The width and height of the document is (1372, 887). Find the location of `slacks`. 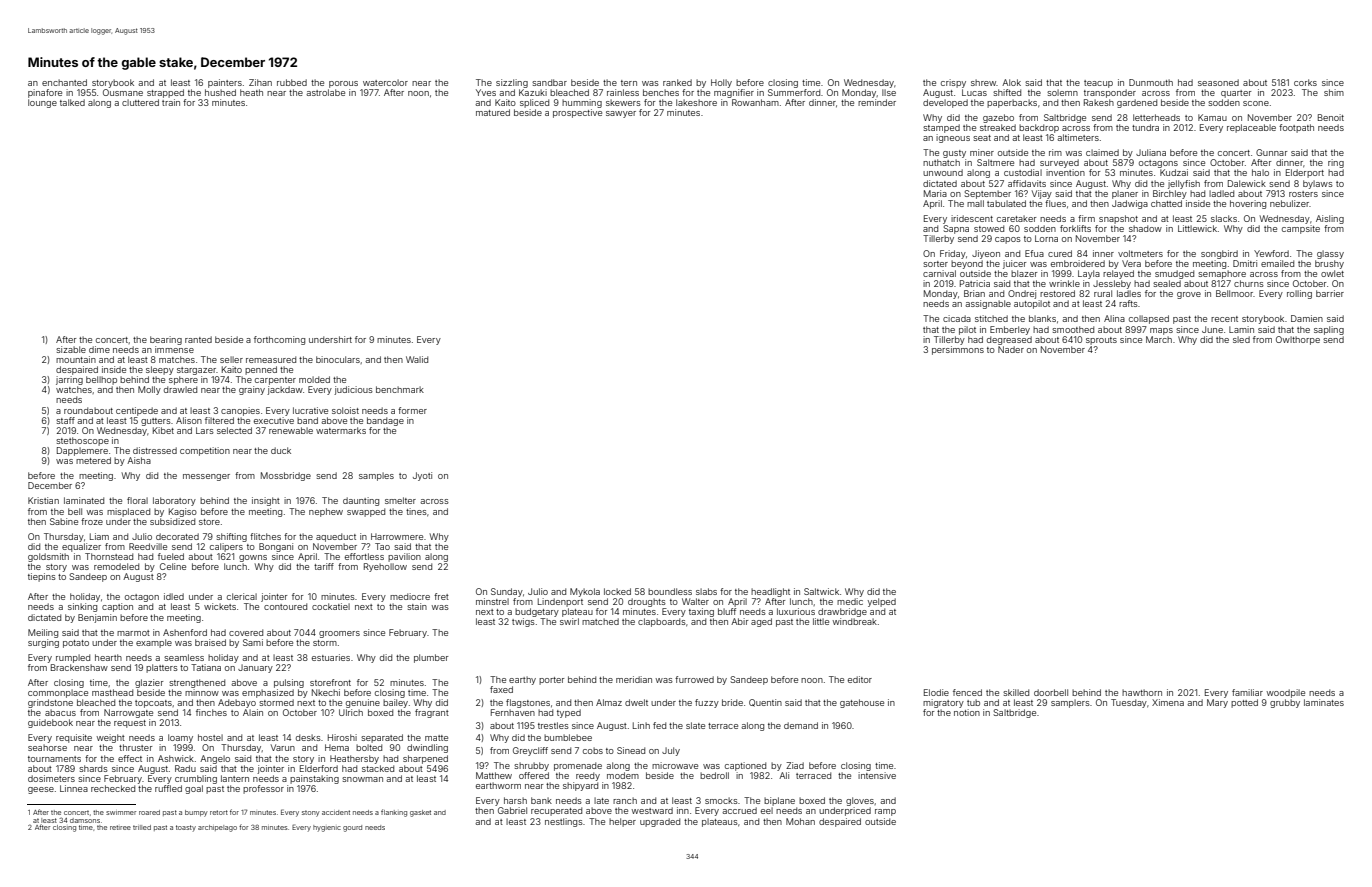

slacks is located at coordinates (1224, 218).
